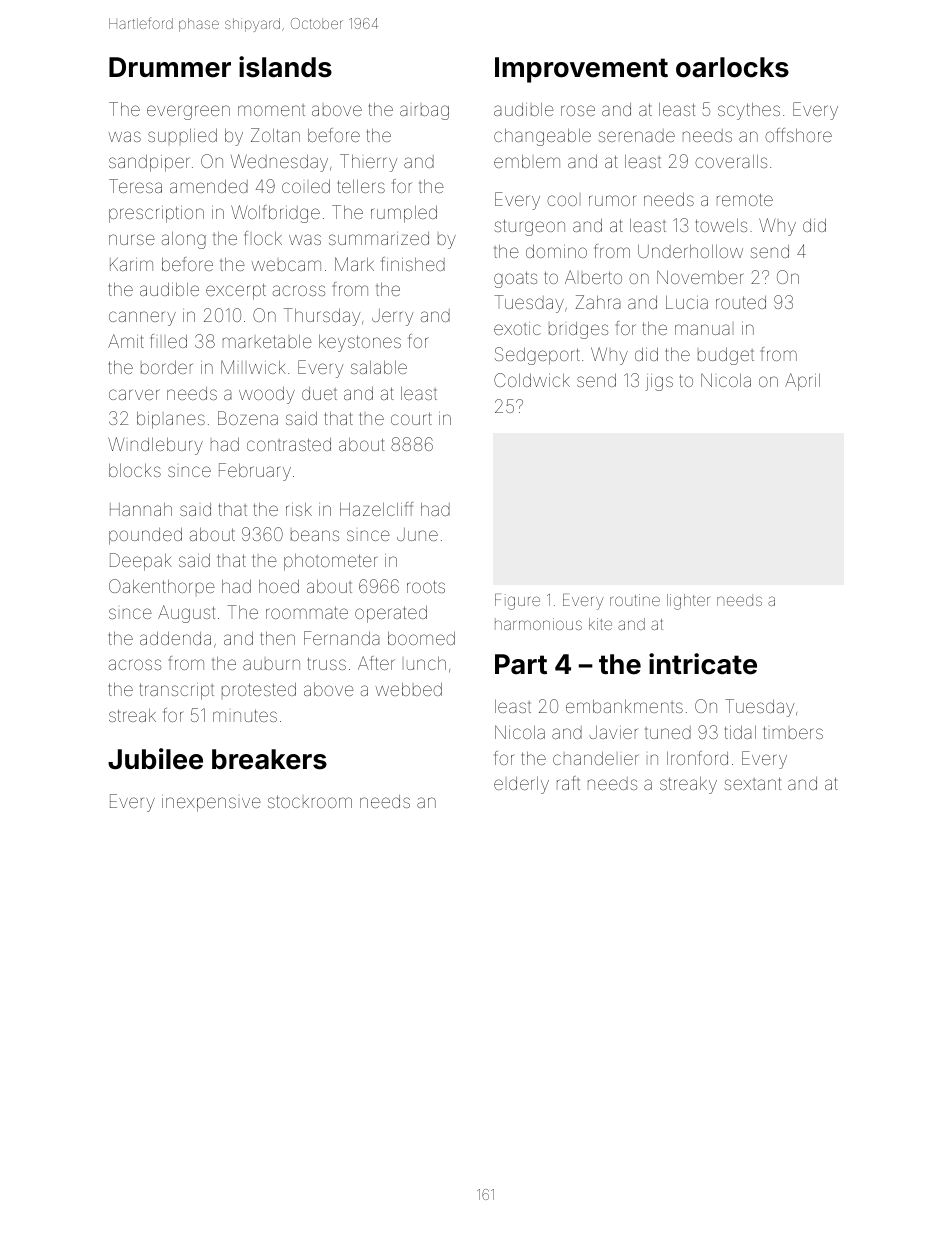 The image size is (952, 1233). What do you see at coordinates (521, 785) in the image?
I see `elderly` at bounding box center [521, 785].
